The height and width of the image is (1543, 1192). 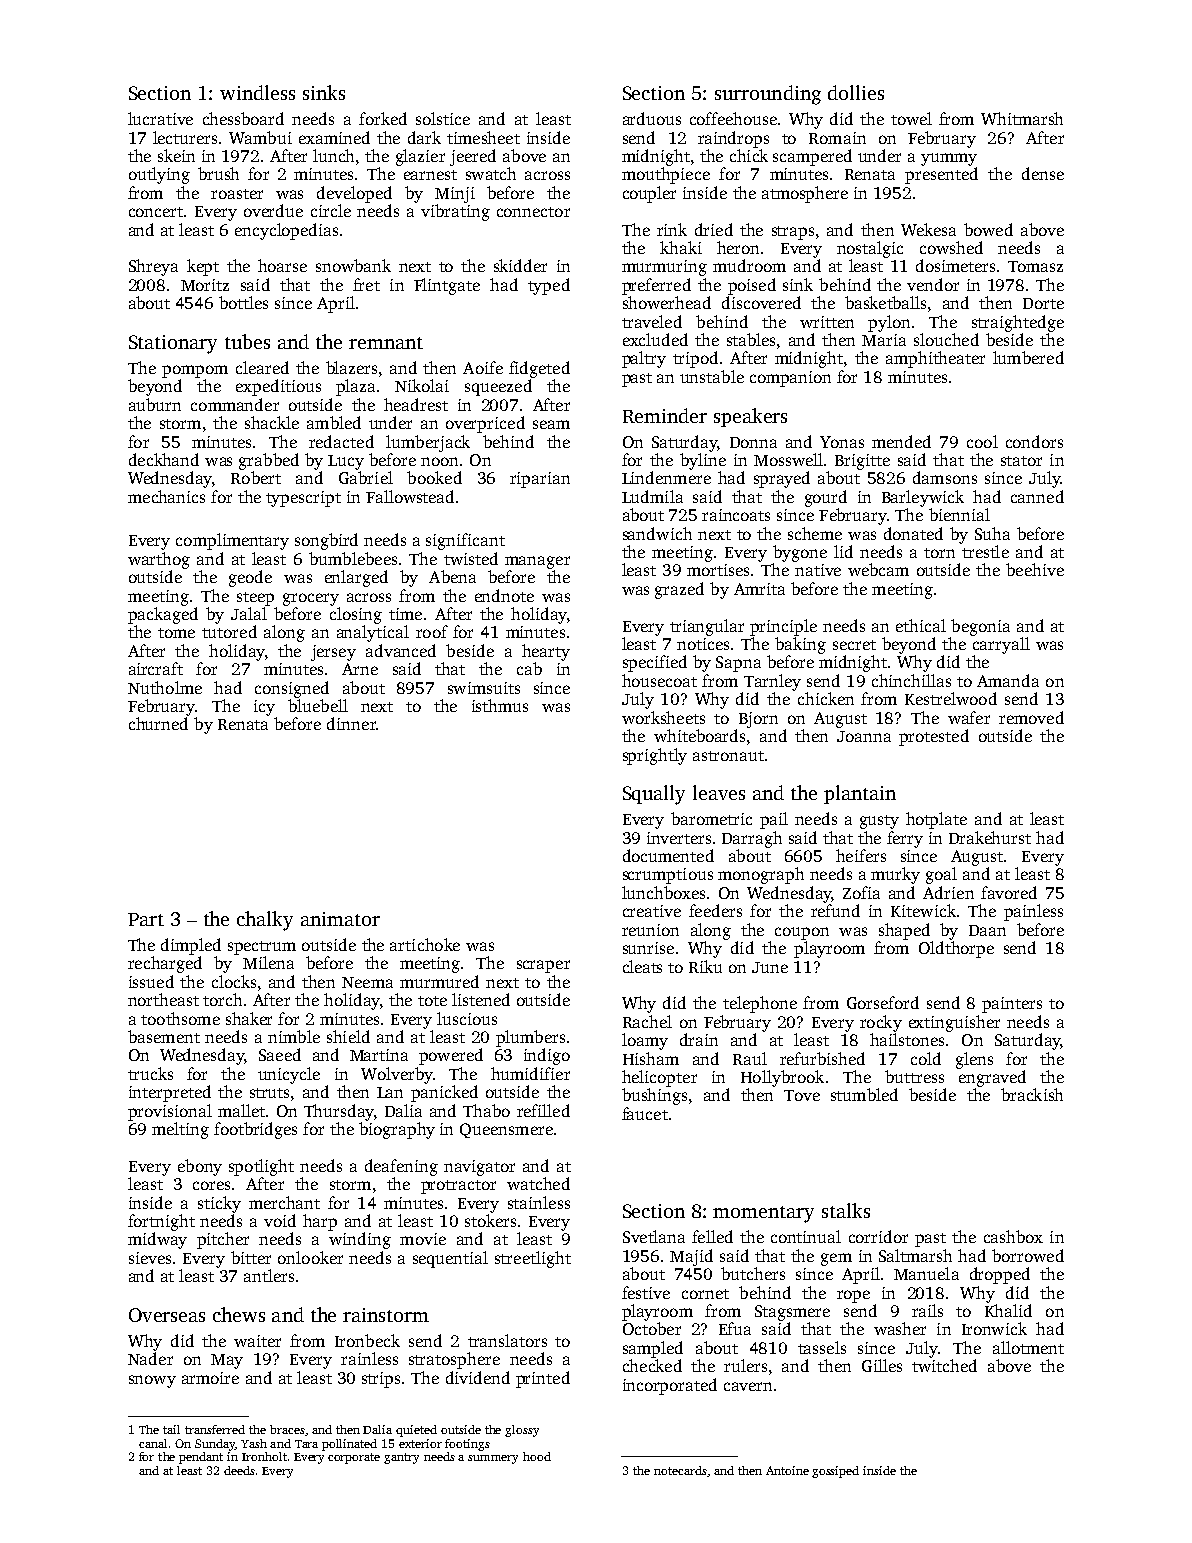 What do you see at coordinates (1001, 645) in the image?
I see `carryall` at bounding box center [1001, 645].
